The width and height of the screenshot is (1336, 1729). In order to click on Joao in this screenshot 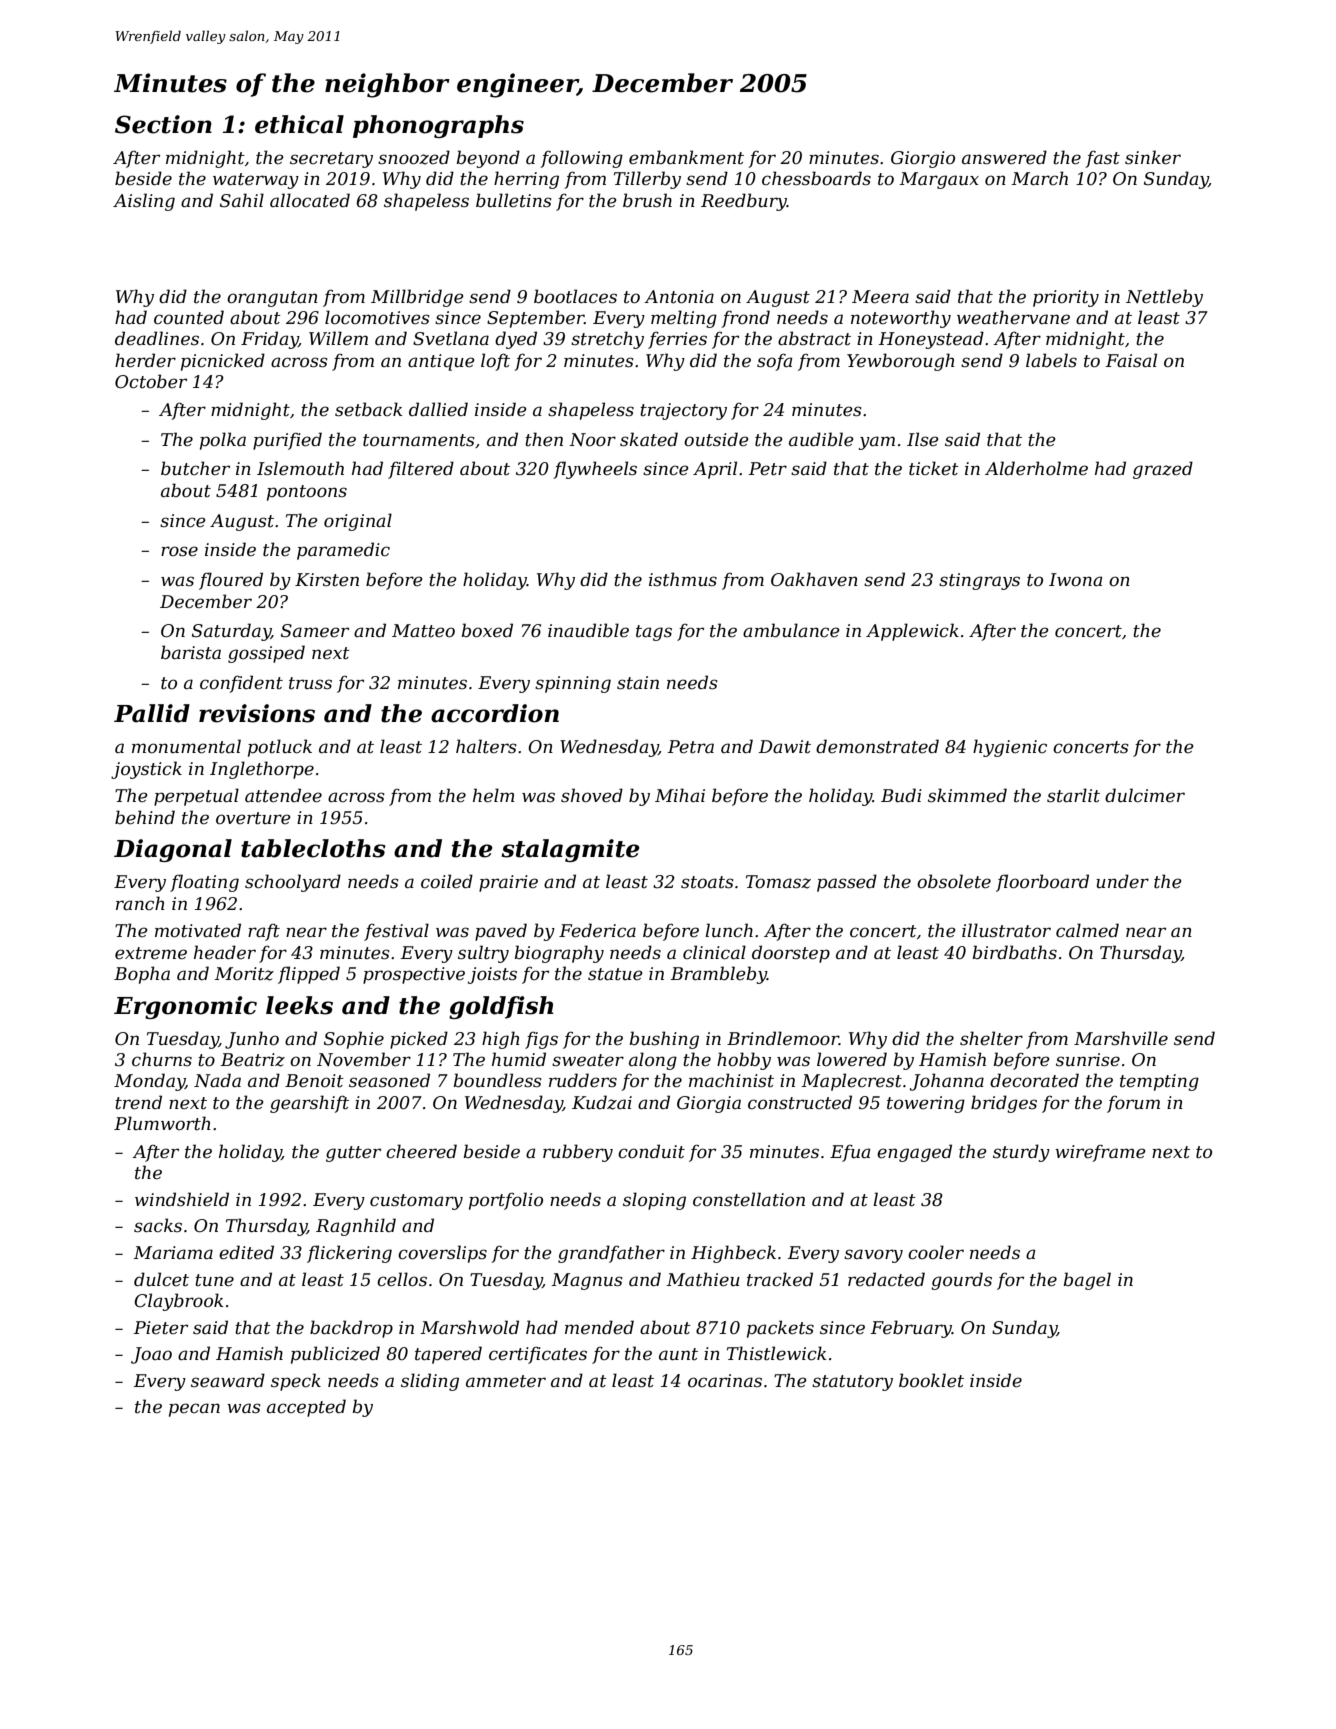, I will do `click(151, 1355)`.
